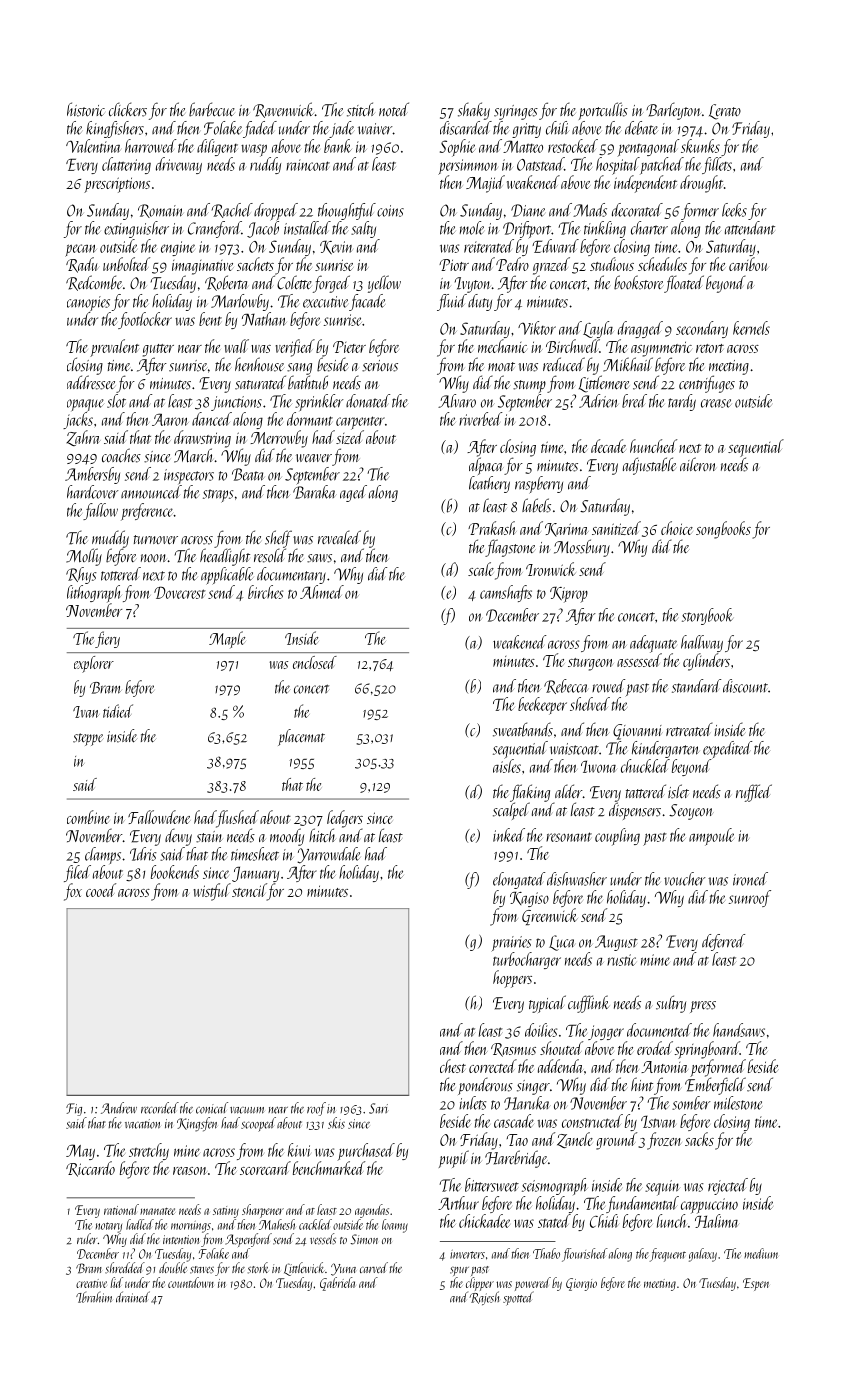 The width and height of the screenshot is (849, 1400). Describe the element at coordinates (649, 228) in the screenshot. I see `charter` at that location.
